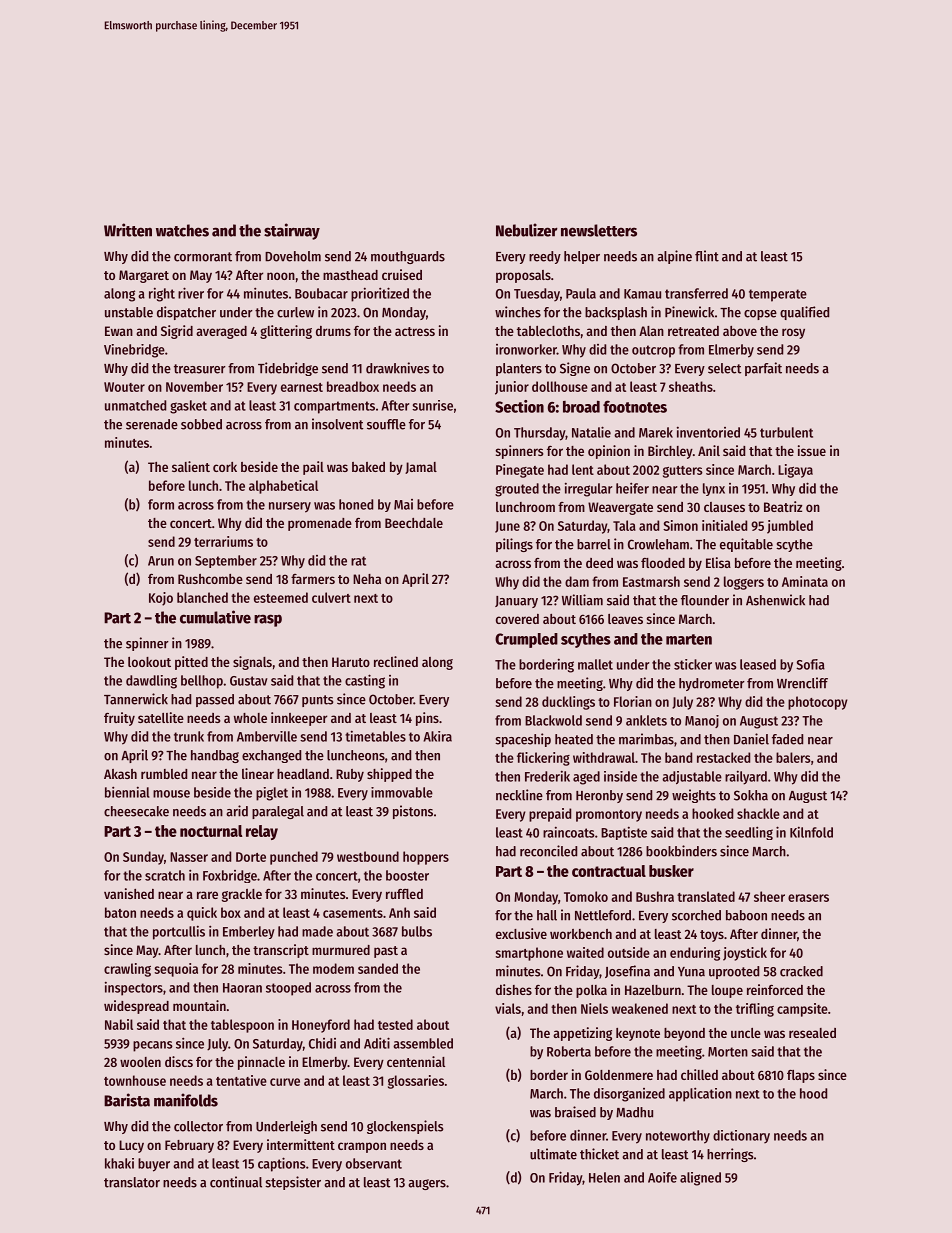 Image resolution: width=952 pixels, height=1233 pixels. What do you see at coordinates (127, 792) in the page?
I see `biennial` at bounding box center [127, 792].
